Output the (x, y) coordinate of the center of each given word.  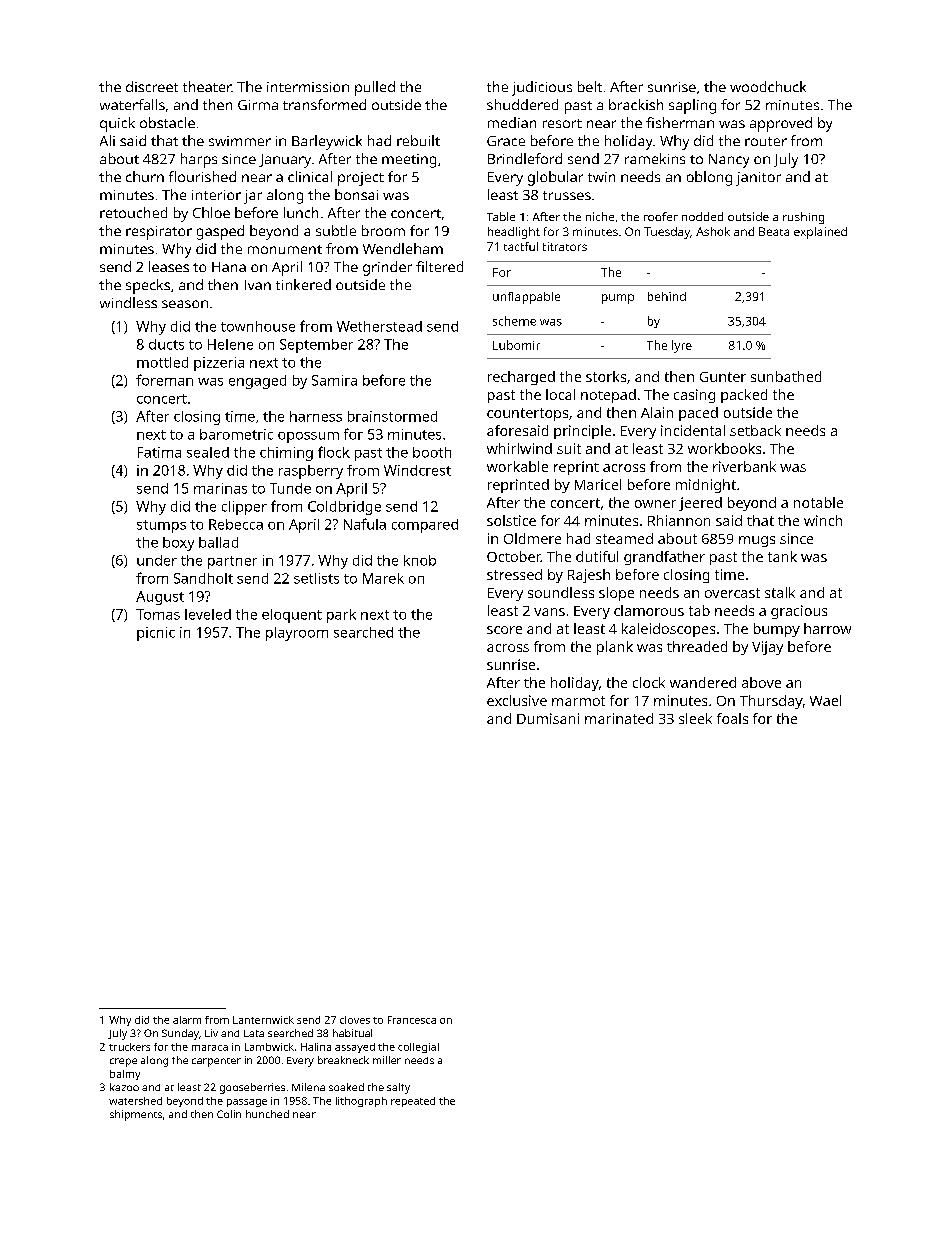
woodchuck (768, 86)
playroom (297, 634)
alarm (187, 1020)
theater (207, 86)
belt (590, 86)
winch (823, 520)
